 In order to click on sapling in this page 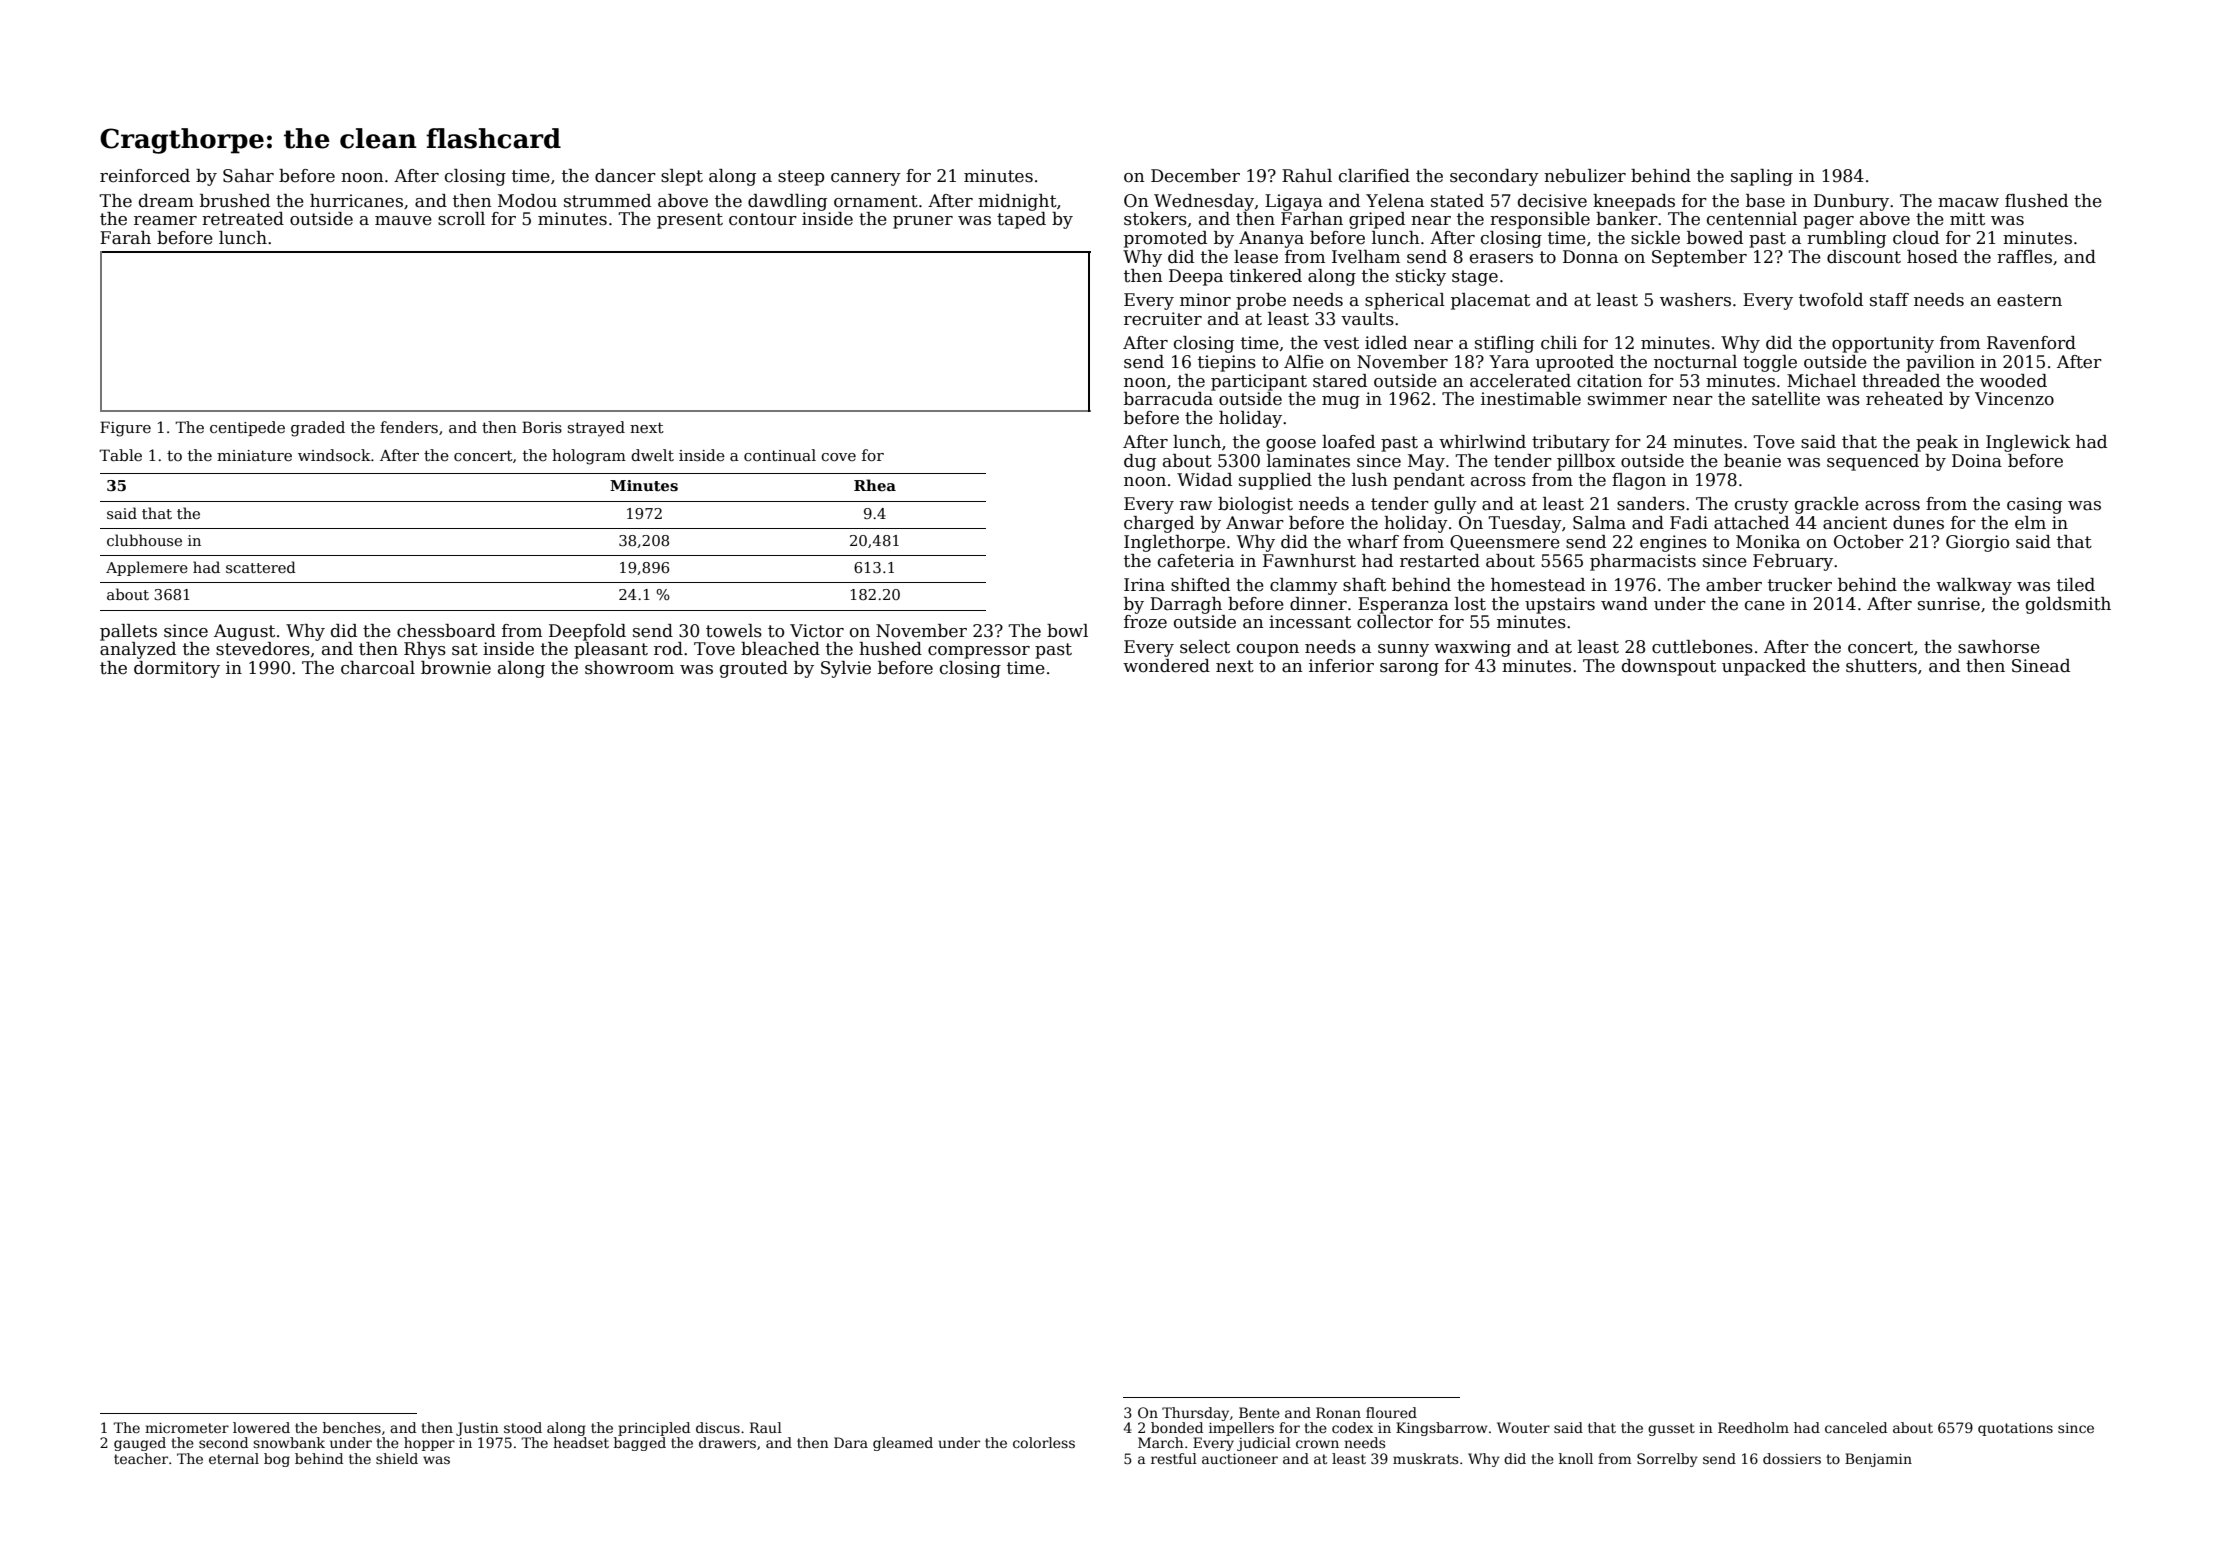, I will do `click(1762, 177)`.
